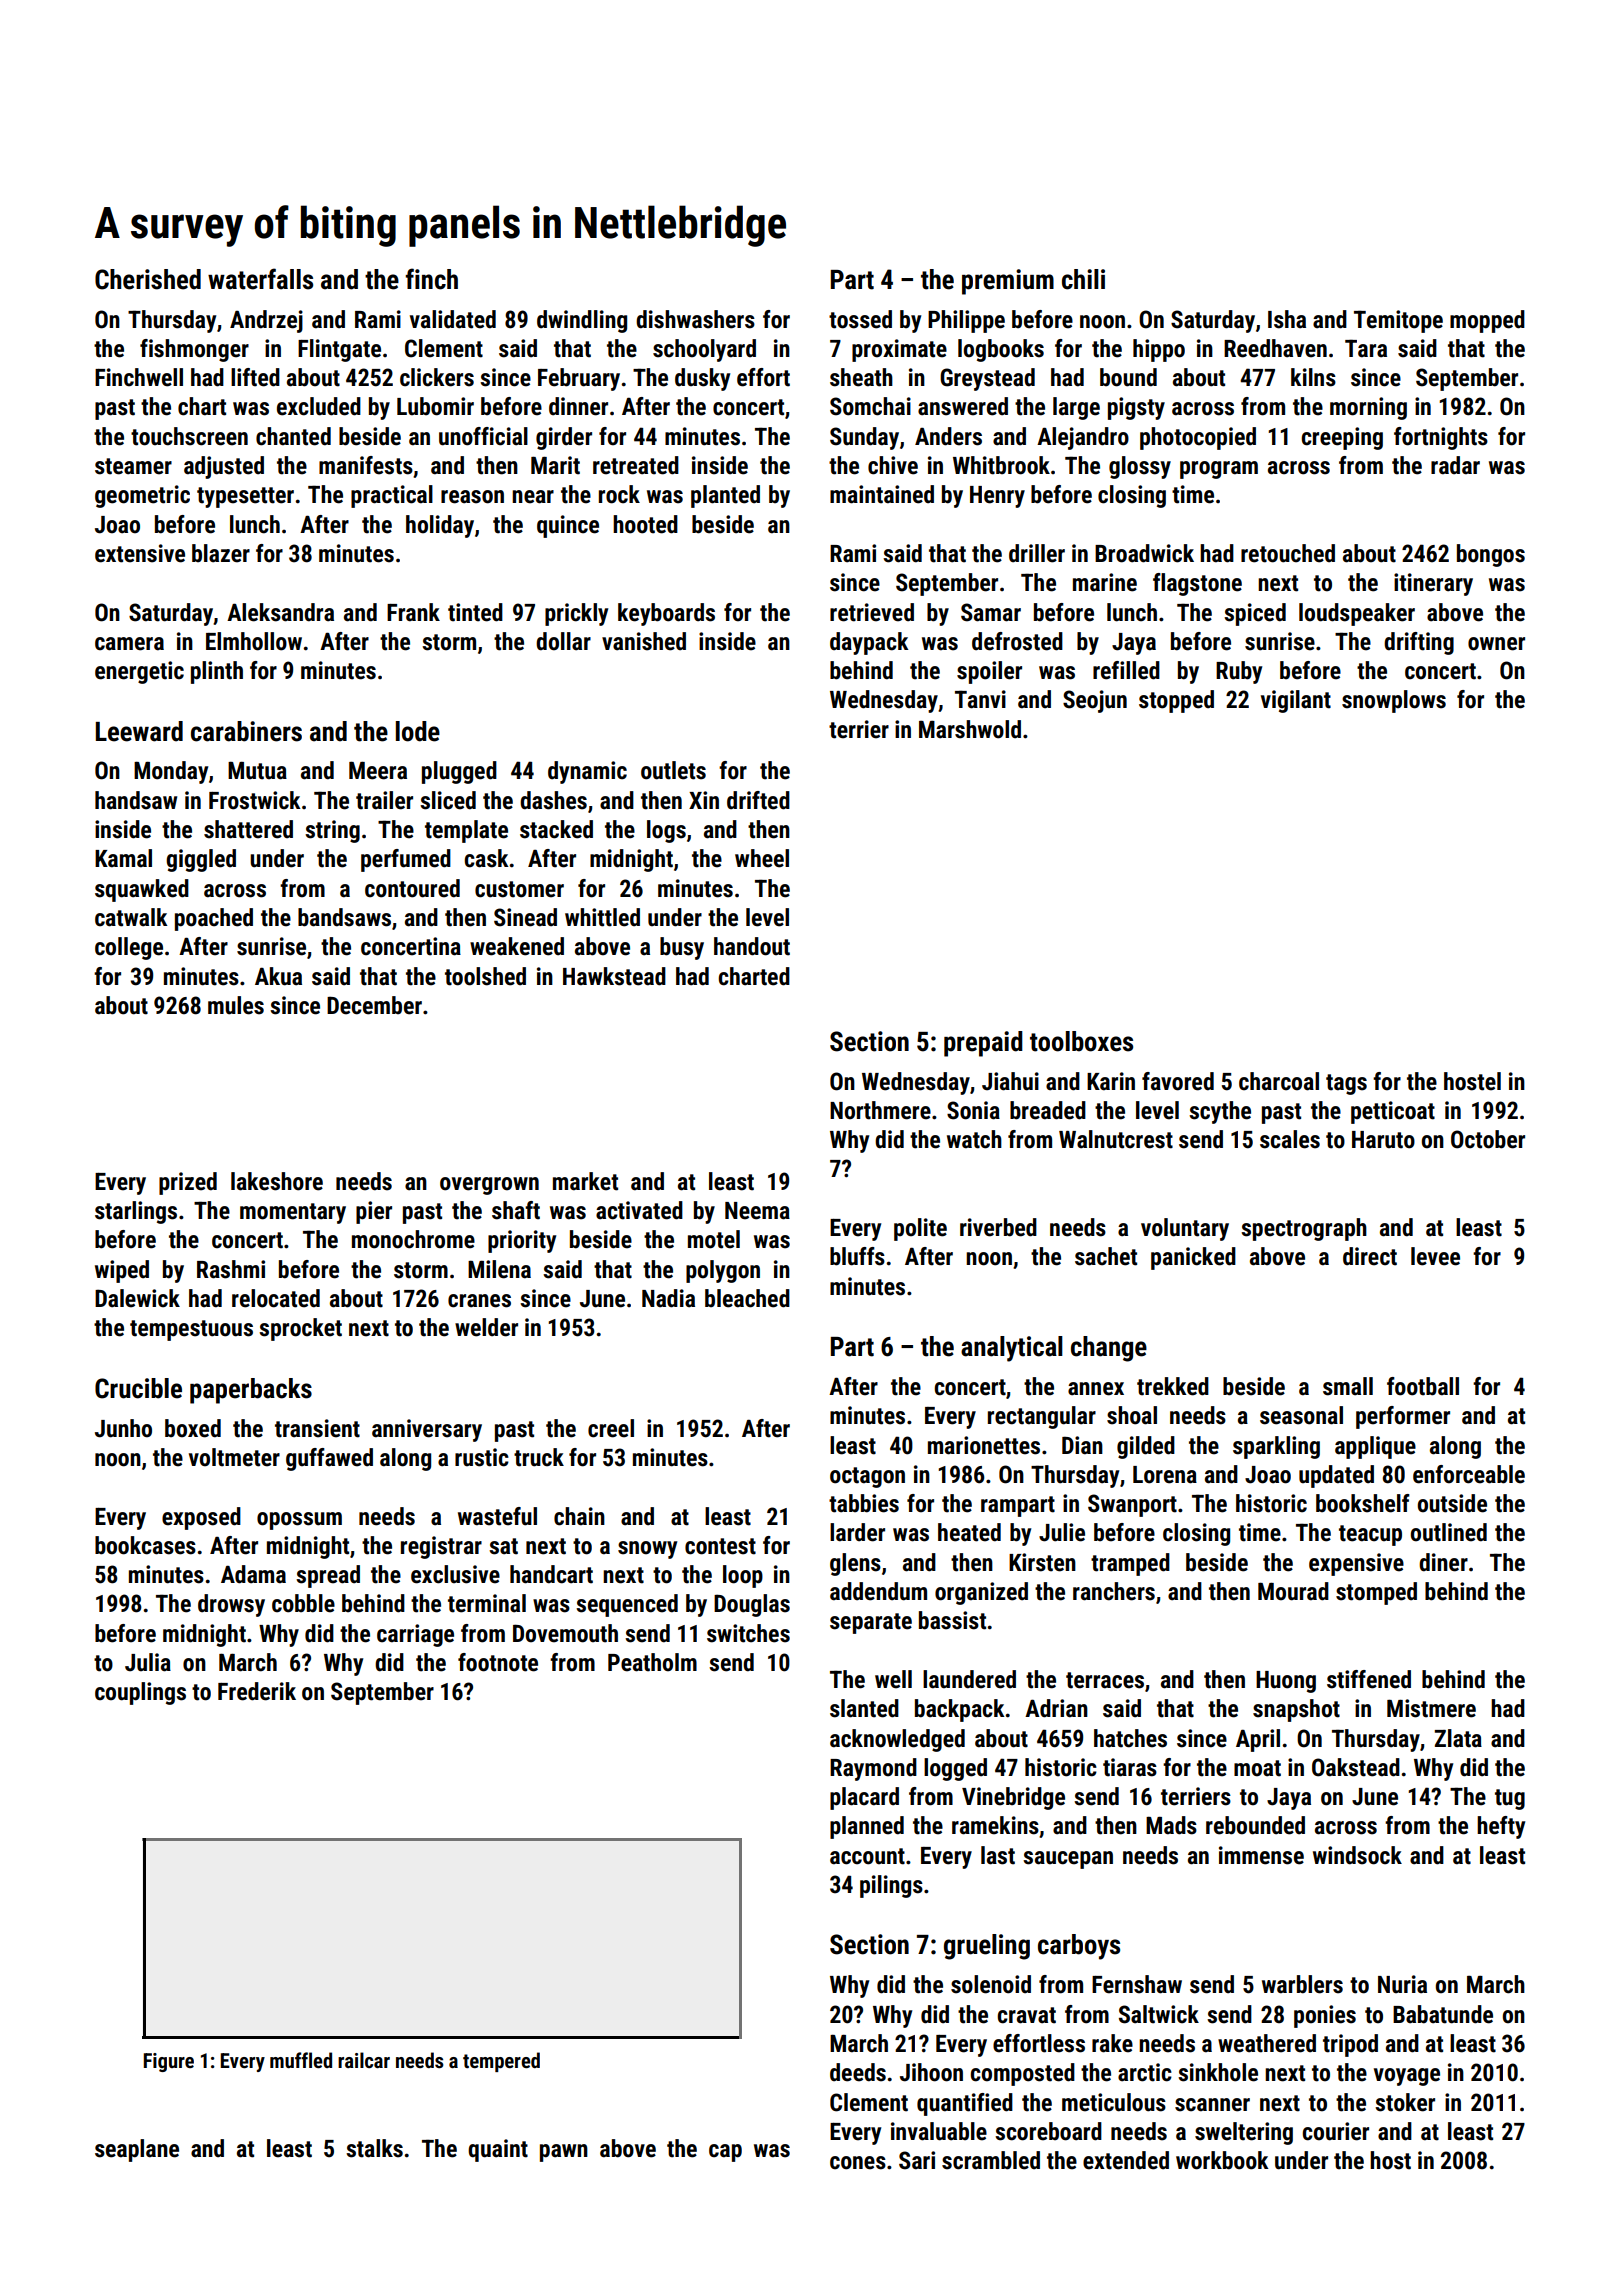 Image resolution: width=1620 pixels, height=2292 pixels. What do you see at coordinates (1423, 1386) in the screenshot?
I see `football` at bounding box center [1423, 1386].
